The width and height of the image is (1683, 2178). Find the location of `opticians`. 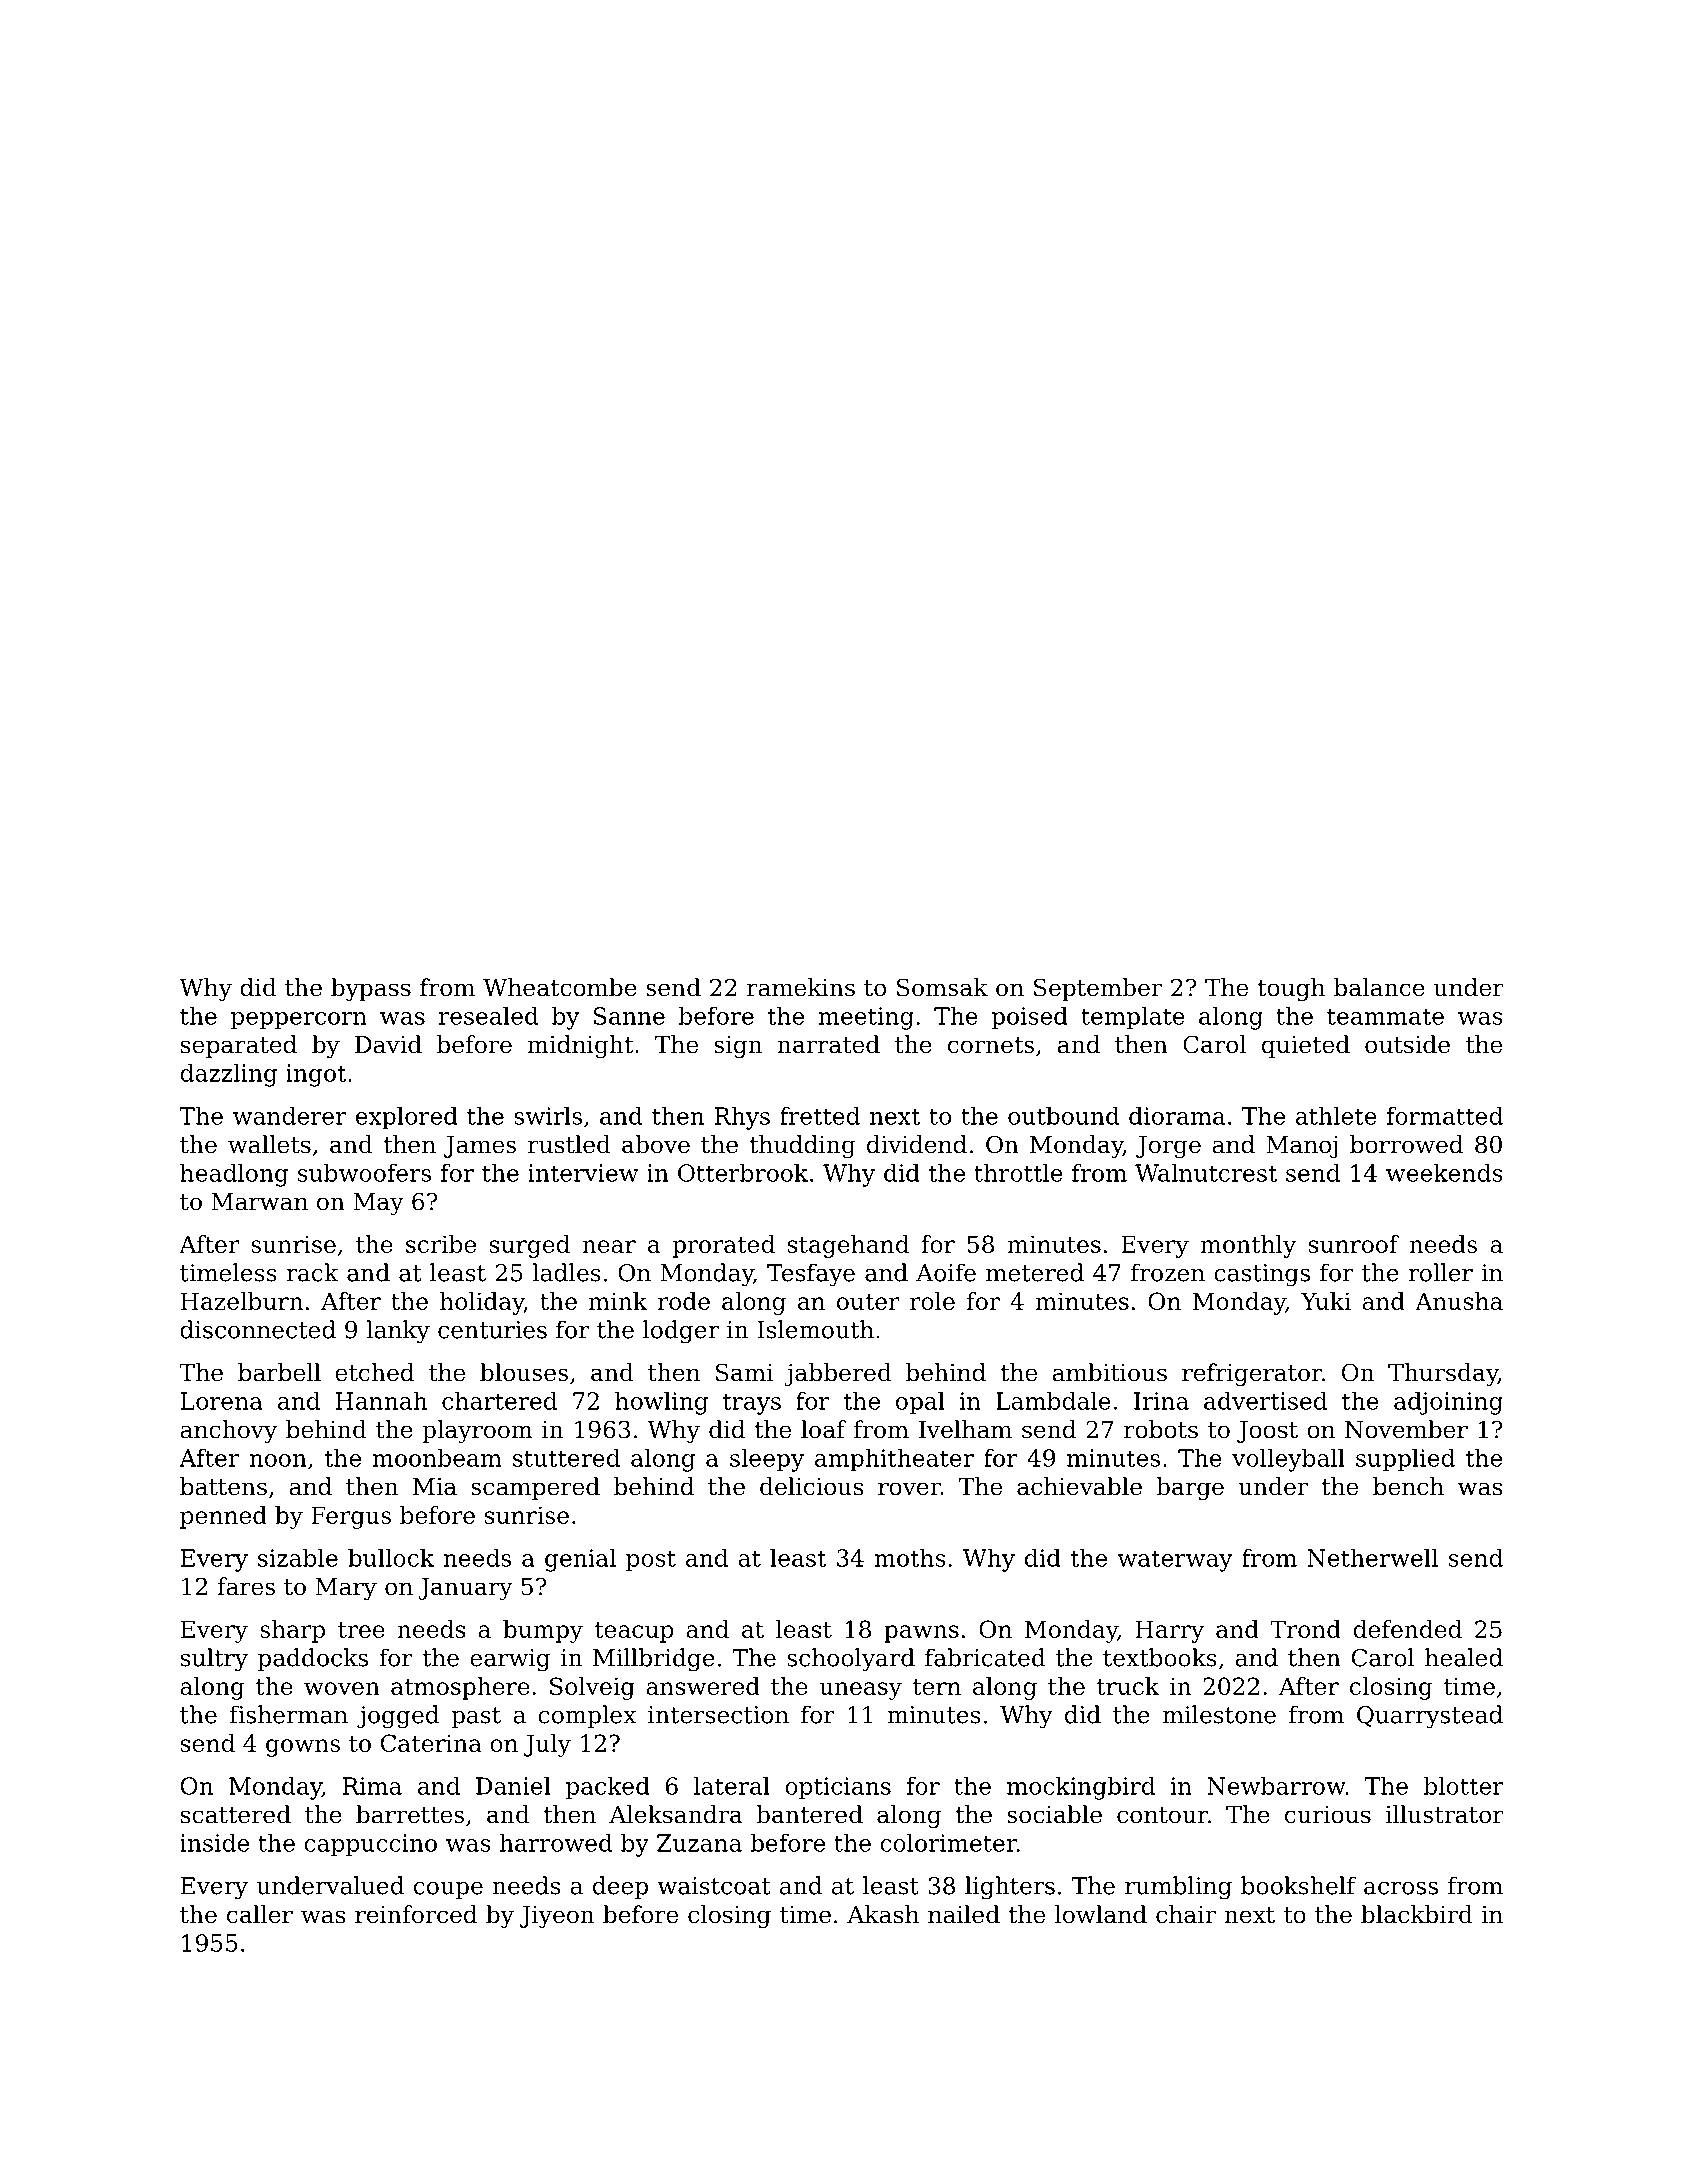

opticians is located at coordinates (838, 1788).
